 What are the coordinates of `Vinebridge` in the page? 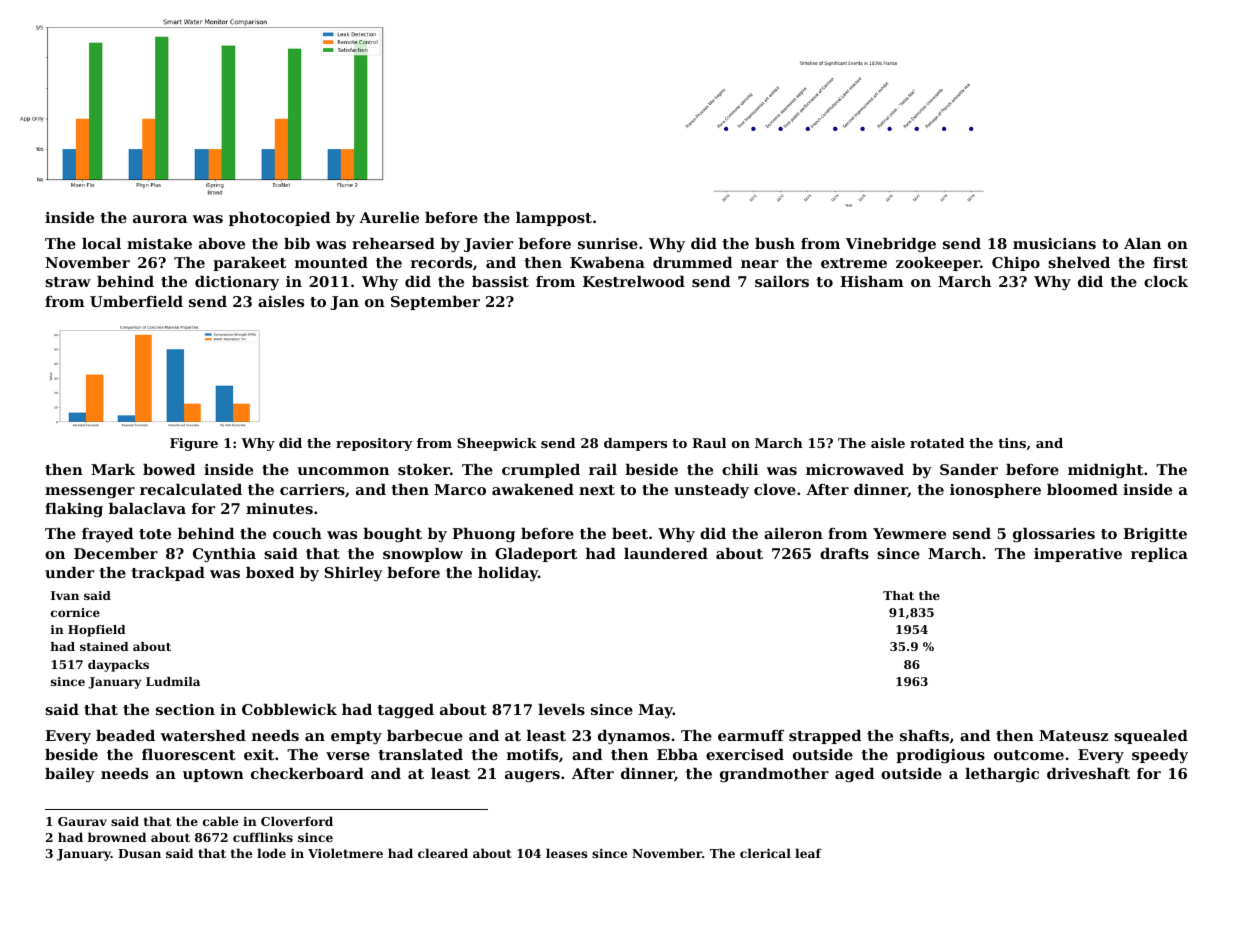 It's located at (890, 245).
